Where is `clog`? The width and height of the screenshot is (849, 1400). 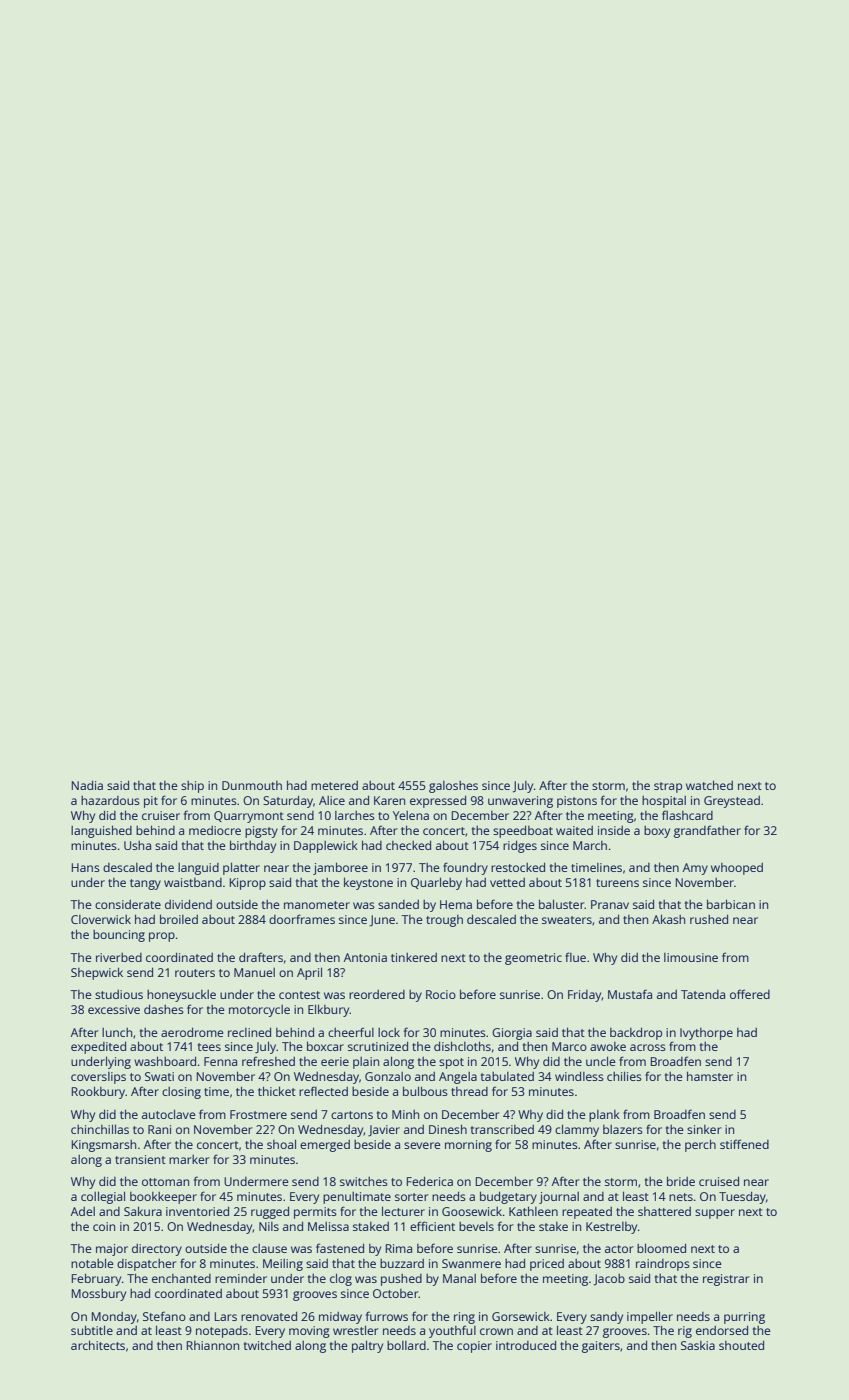
clog is located at coordinates (341, 1279).
